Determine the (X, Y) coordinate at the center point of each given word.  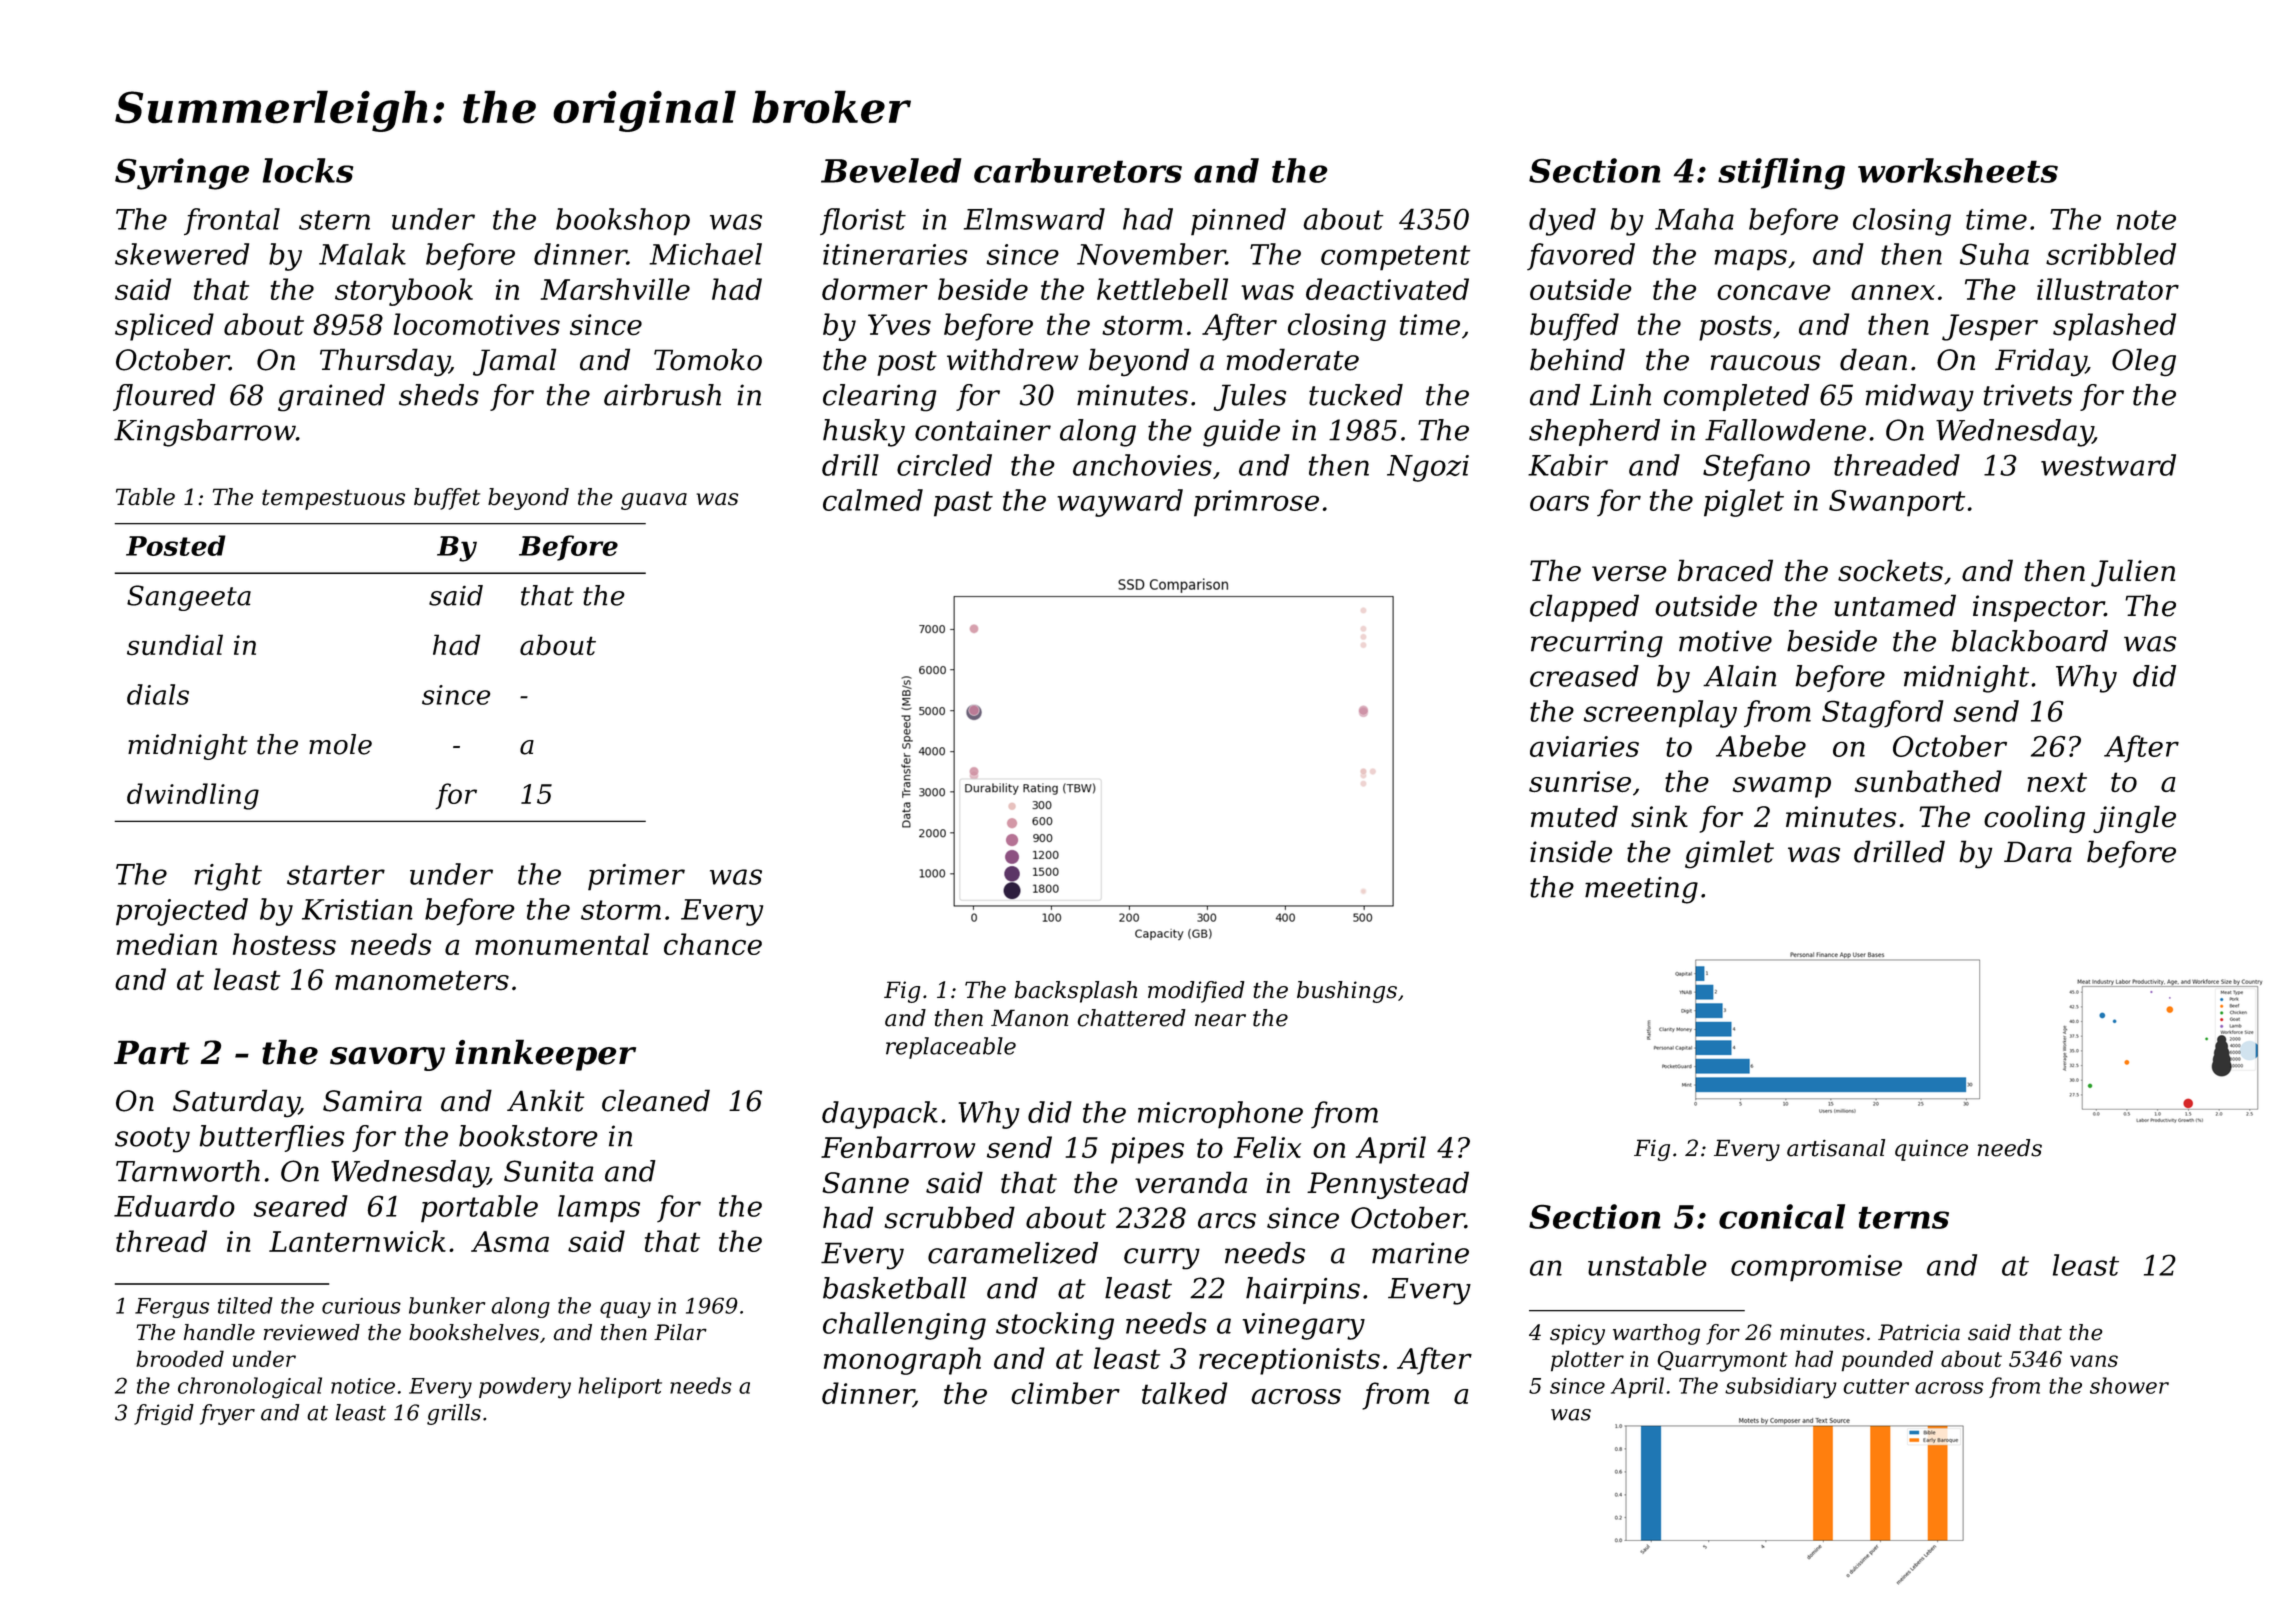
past (963, 504)
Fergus (172, 1308)
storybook (404, 292)
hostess (284, 944)
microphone (1220, 1115)
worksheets (1958, 170)
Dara (2038, 852)
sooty (152, 1140)
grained (331, 398)
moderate (1293, 359)
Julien (2133, 573)
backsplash (1076, 992)
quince (1931, 1150)
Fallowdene (1785, 430)
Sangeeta (189, 598)
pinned (1238, 222)
